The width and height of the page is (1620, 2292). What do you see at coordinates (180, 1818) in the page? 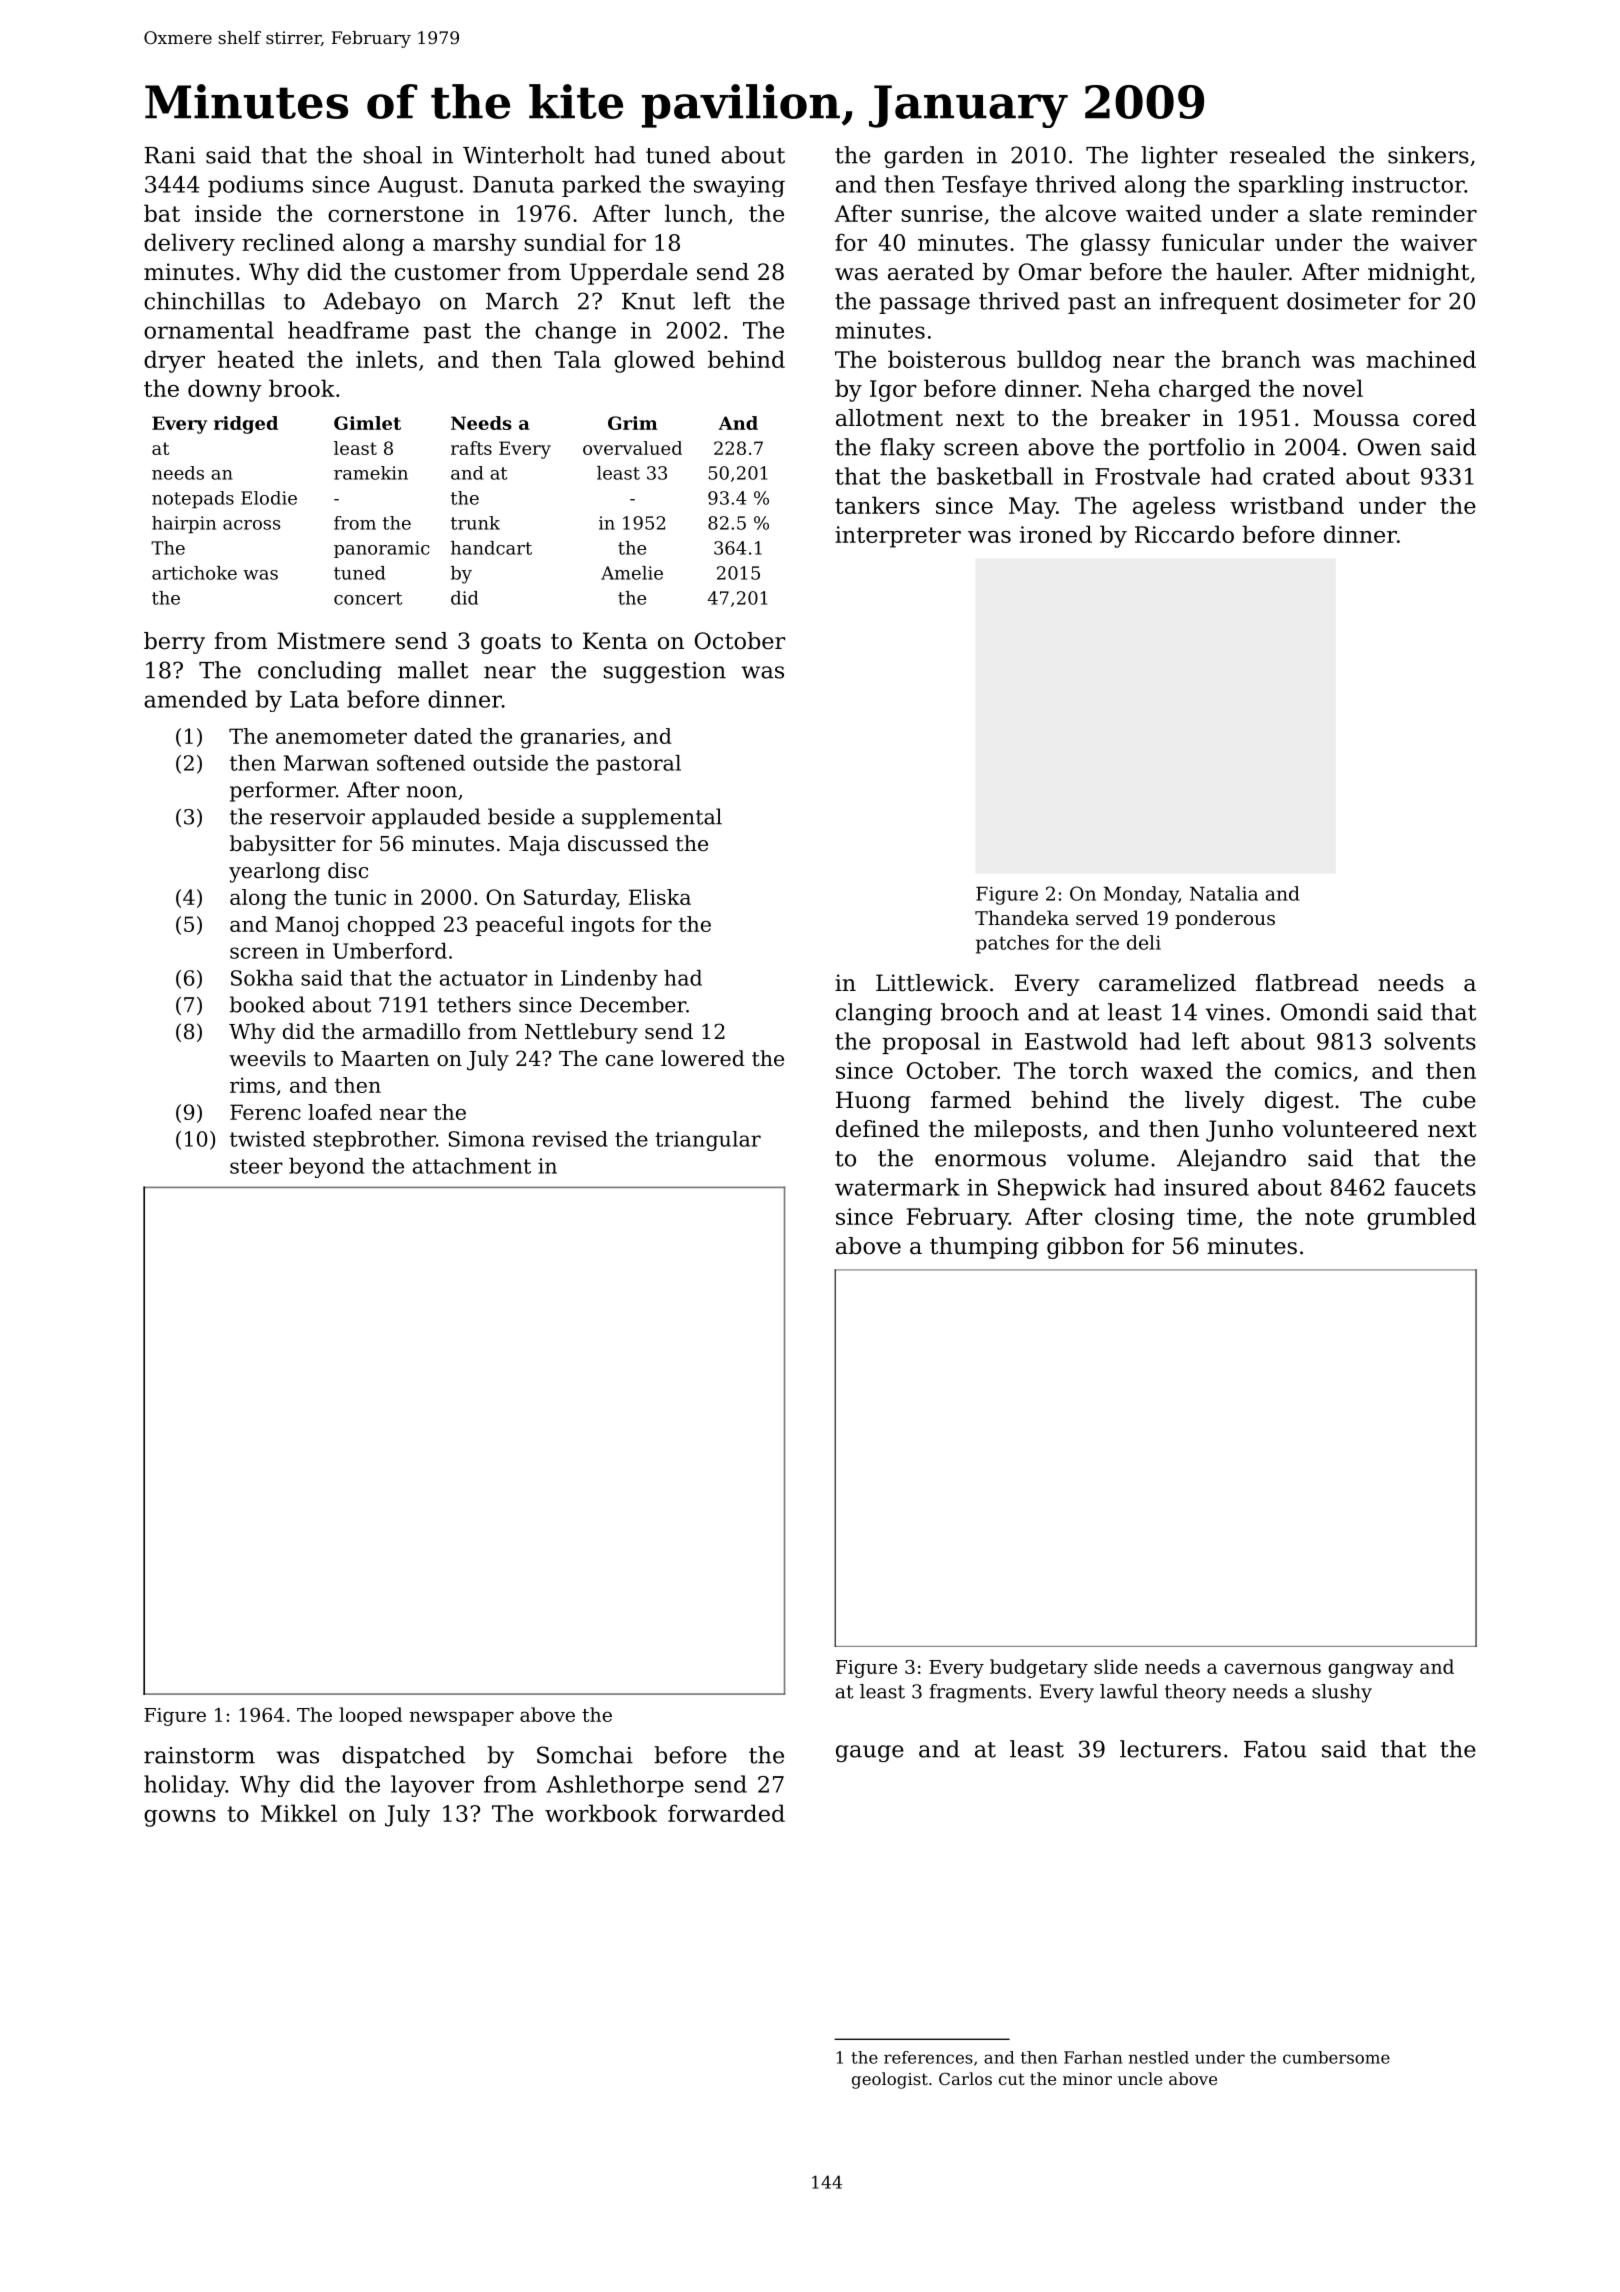
I see `gowns` at bounding box center [180, 1818].
